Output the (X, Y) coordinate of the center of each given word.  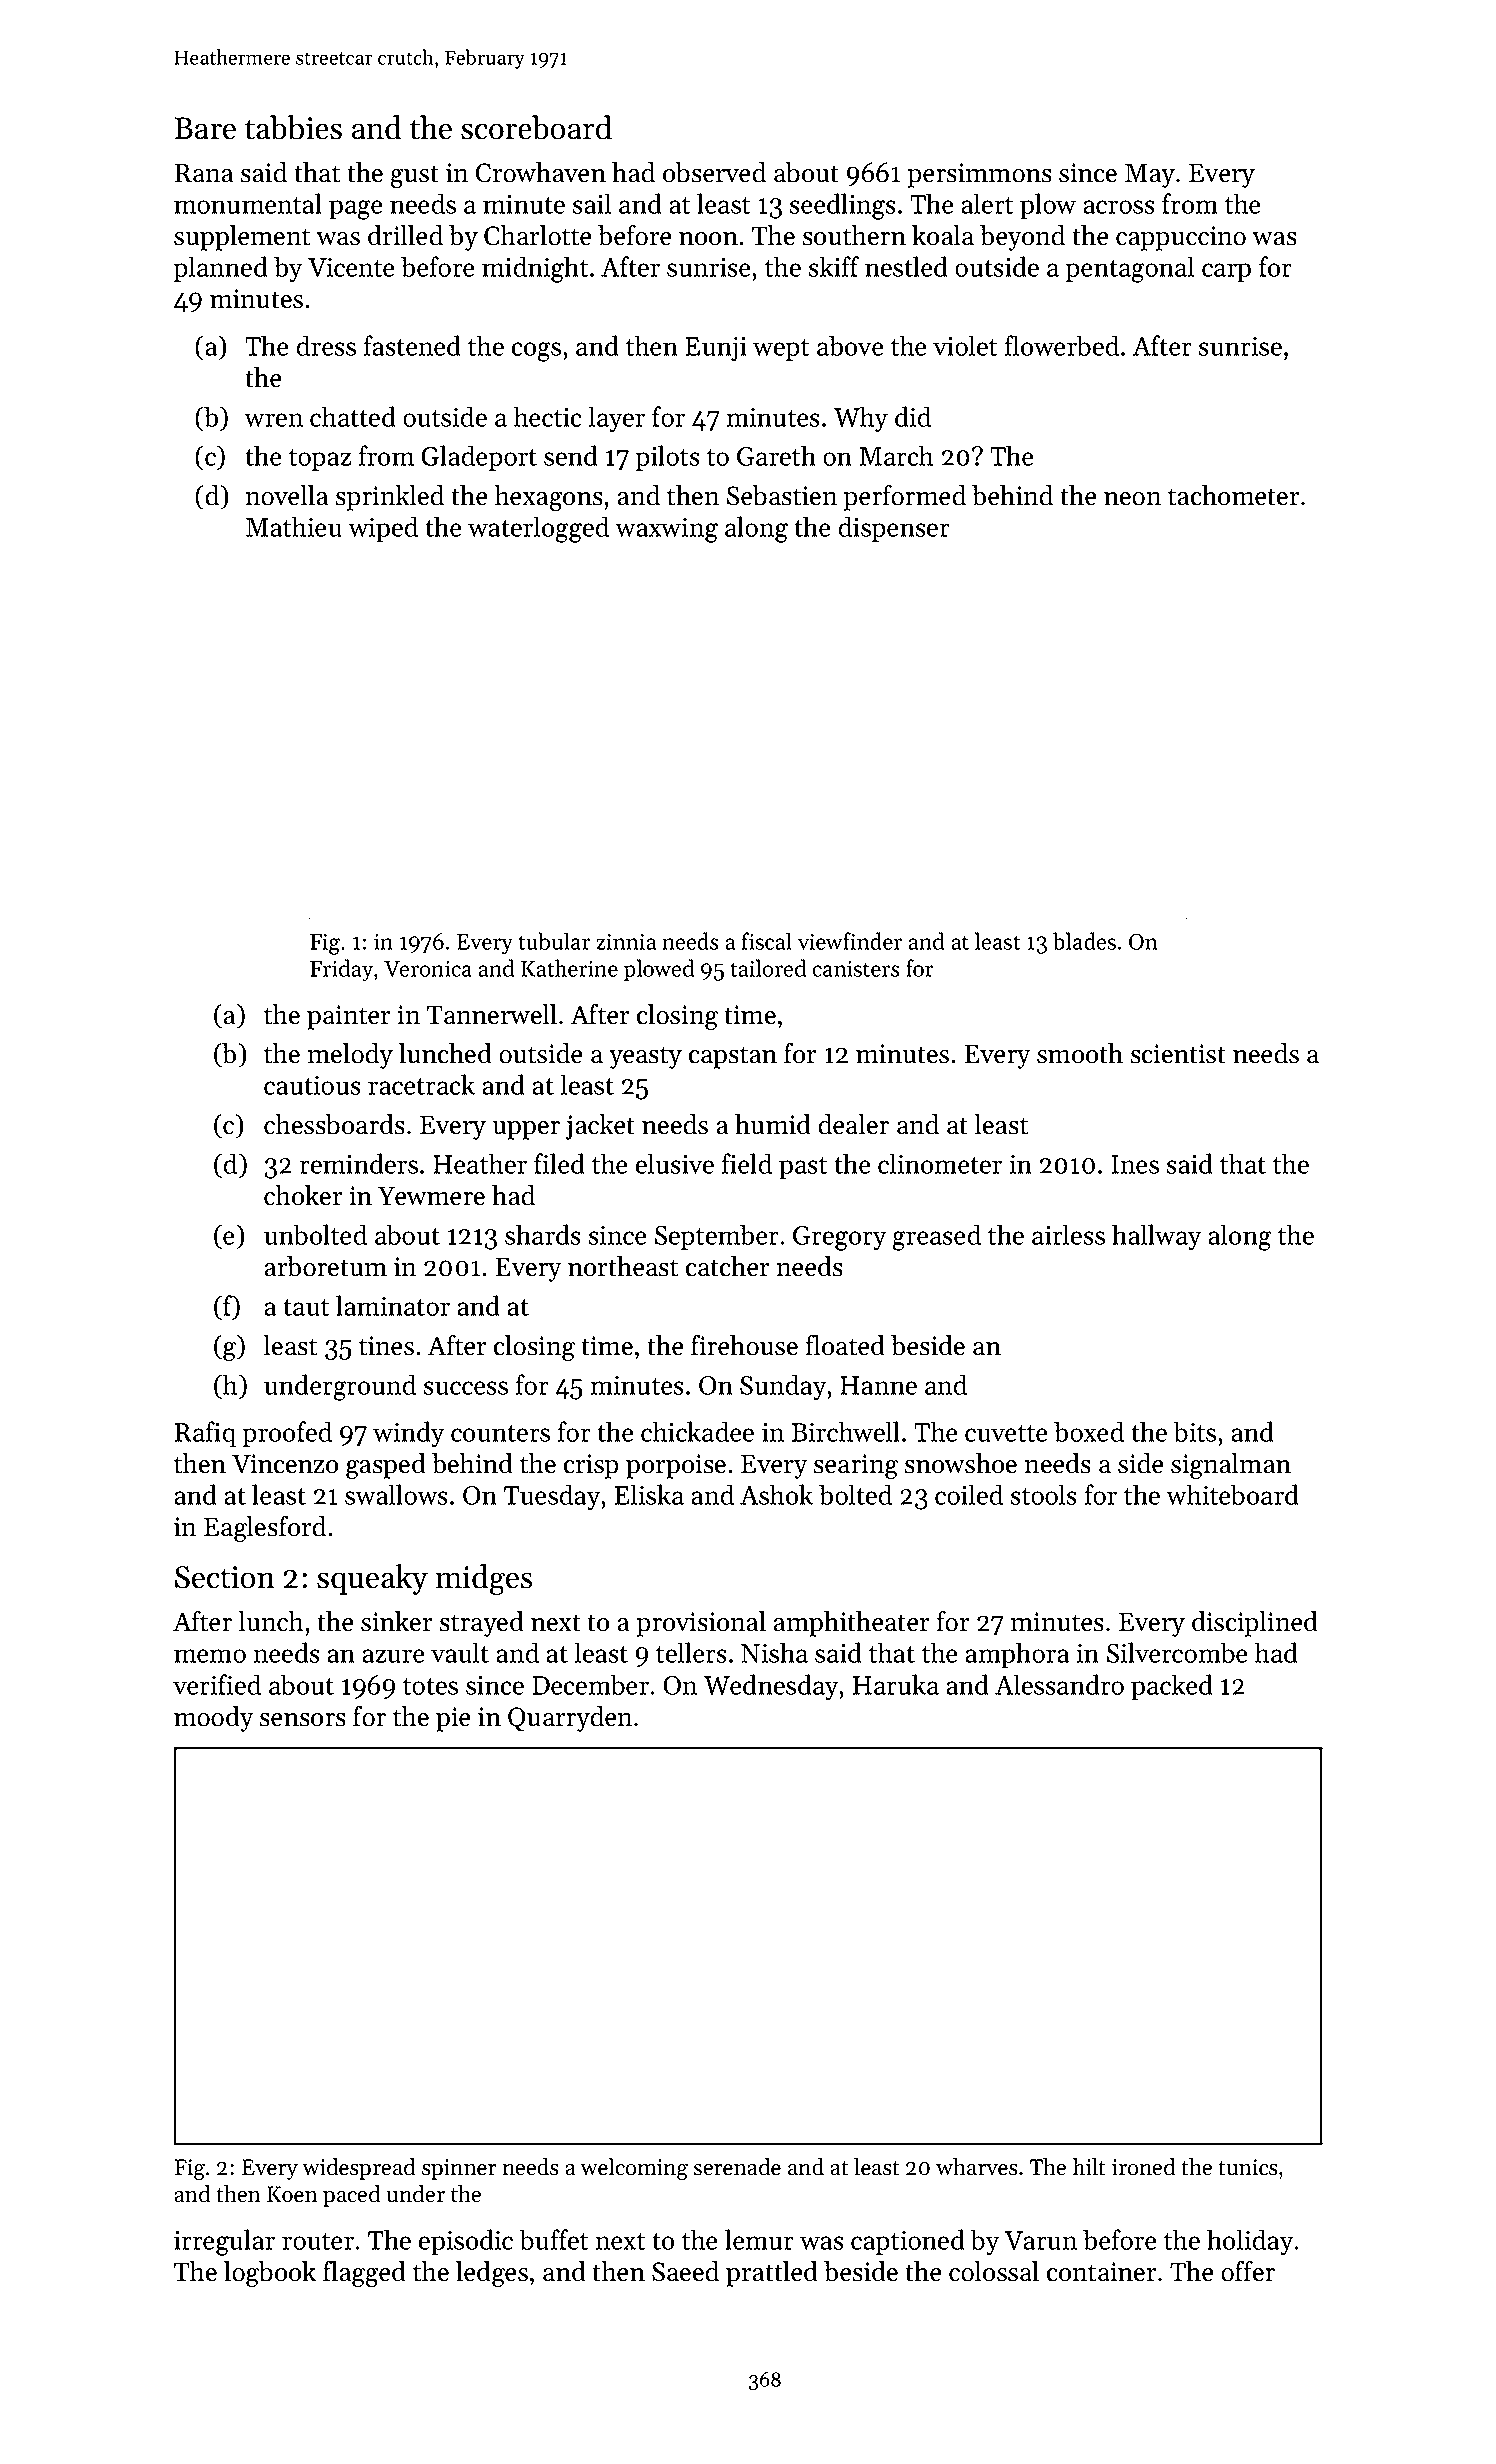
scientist (1178, 1054)
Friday (341, 970)
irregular (224, 2242)
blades (1084, 941)
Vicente (351, 267)
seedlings (843, 206)
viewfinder (850, 941)
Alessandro (1059, 1684)
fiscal (767, 941)
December (590, 1684)
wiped (383, 529)
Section (225, 1577)
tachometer (1234, 495)
